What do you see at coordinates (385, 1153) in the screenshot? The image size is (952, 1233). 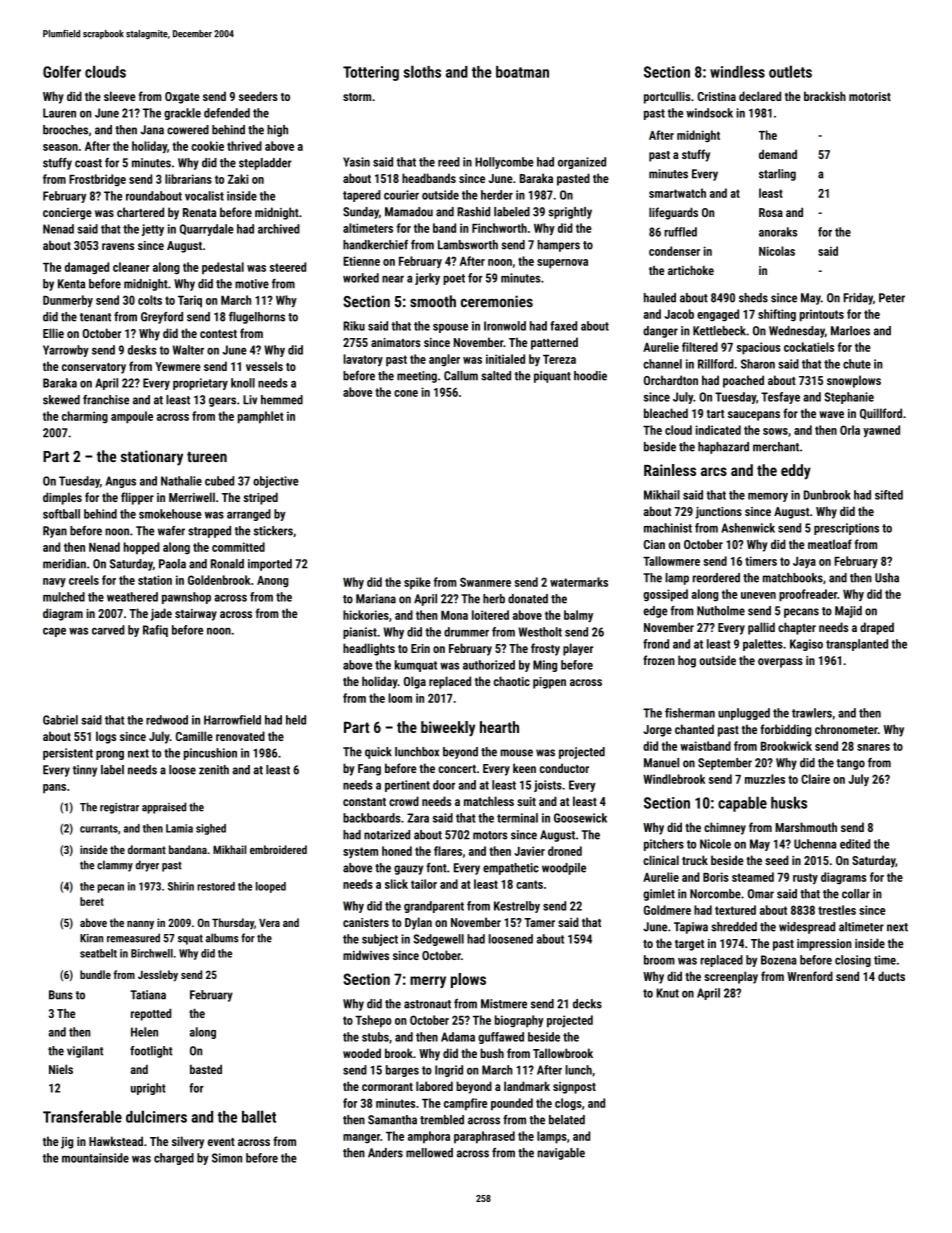 I see `Anders` at bounding box center [385, 1153].
